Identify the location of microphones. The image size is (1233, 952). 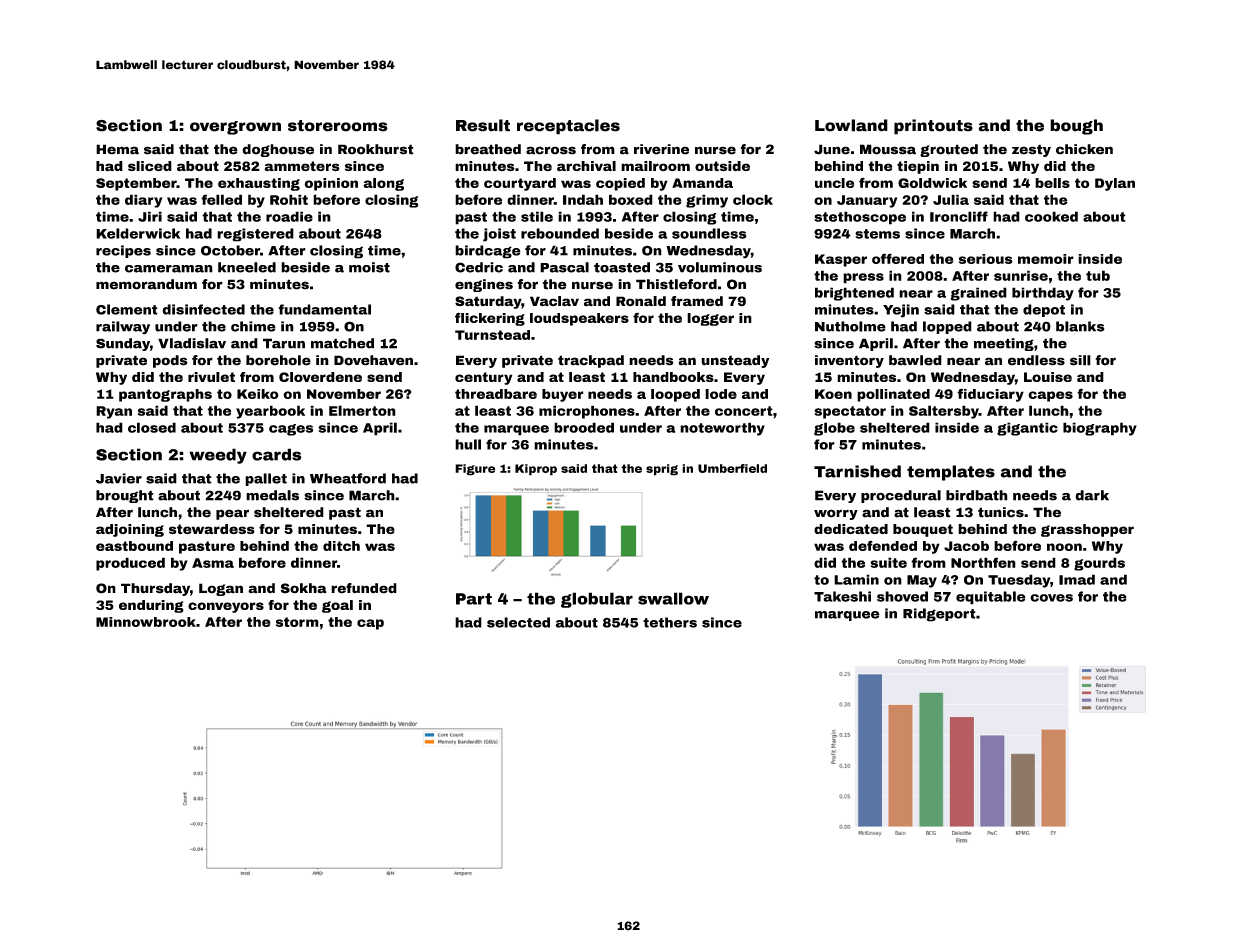
(587, 412).
